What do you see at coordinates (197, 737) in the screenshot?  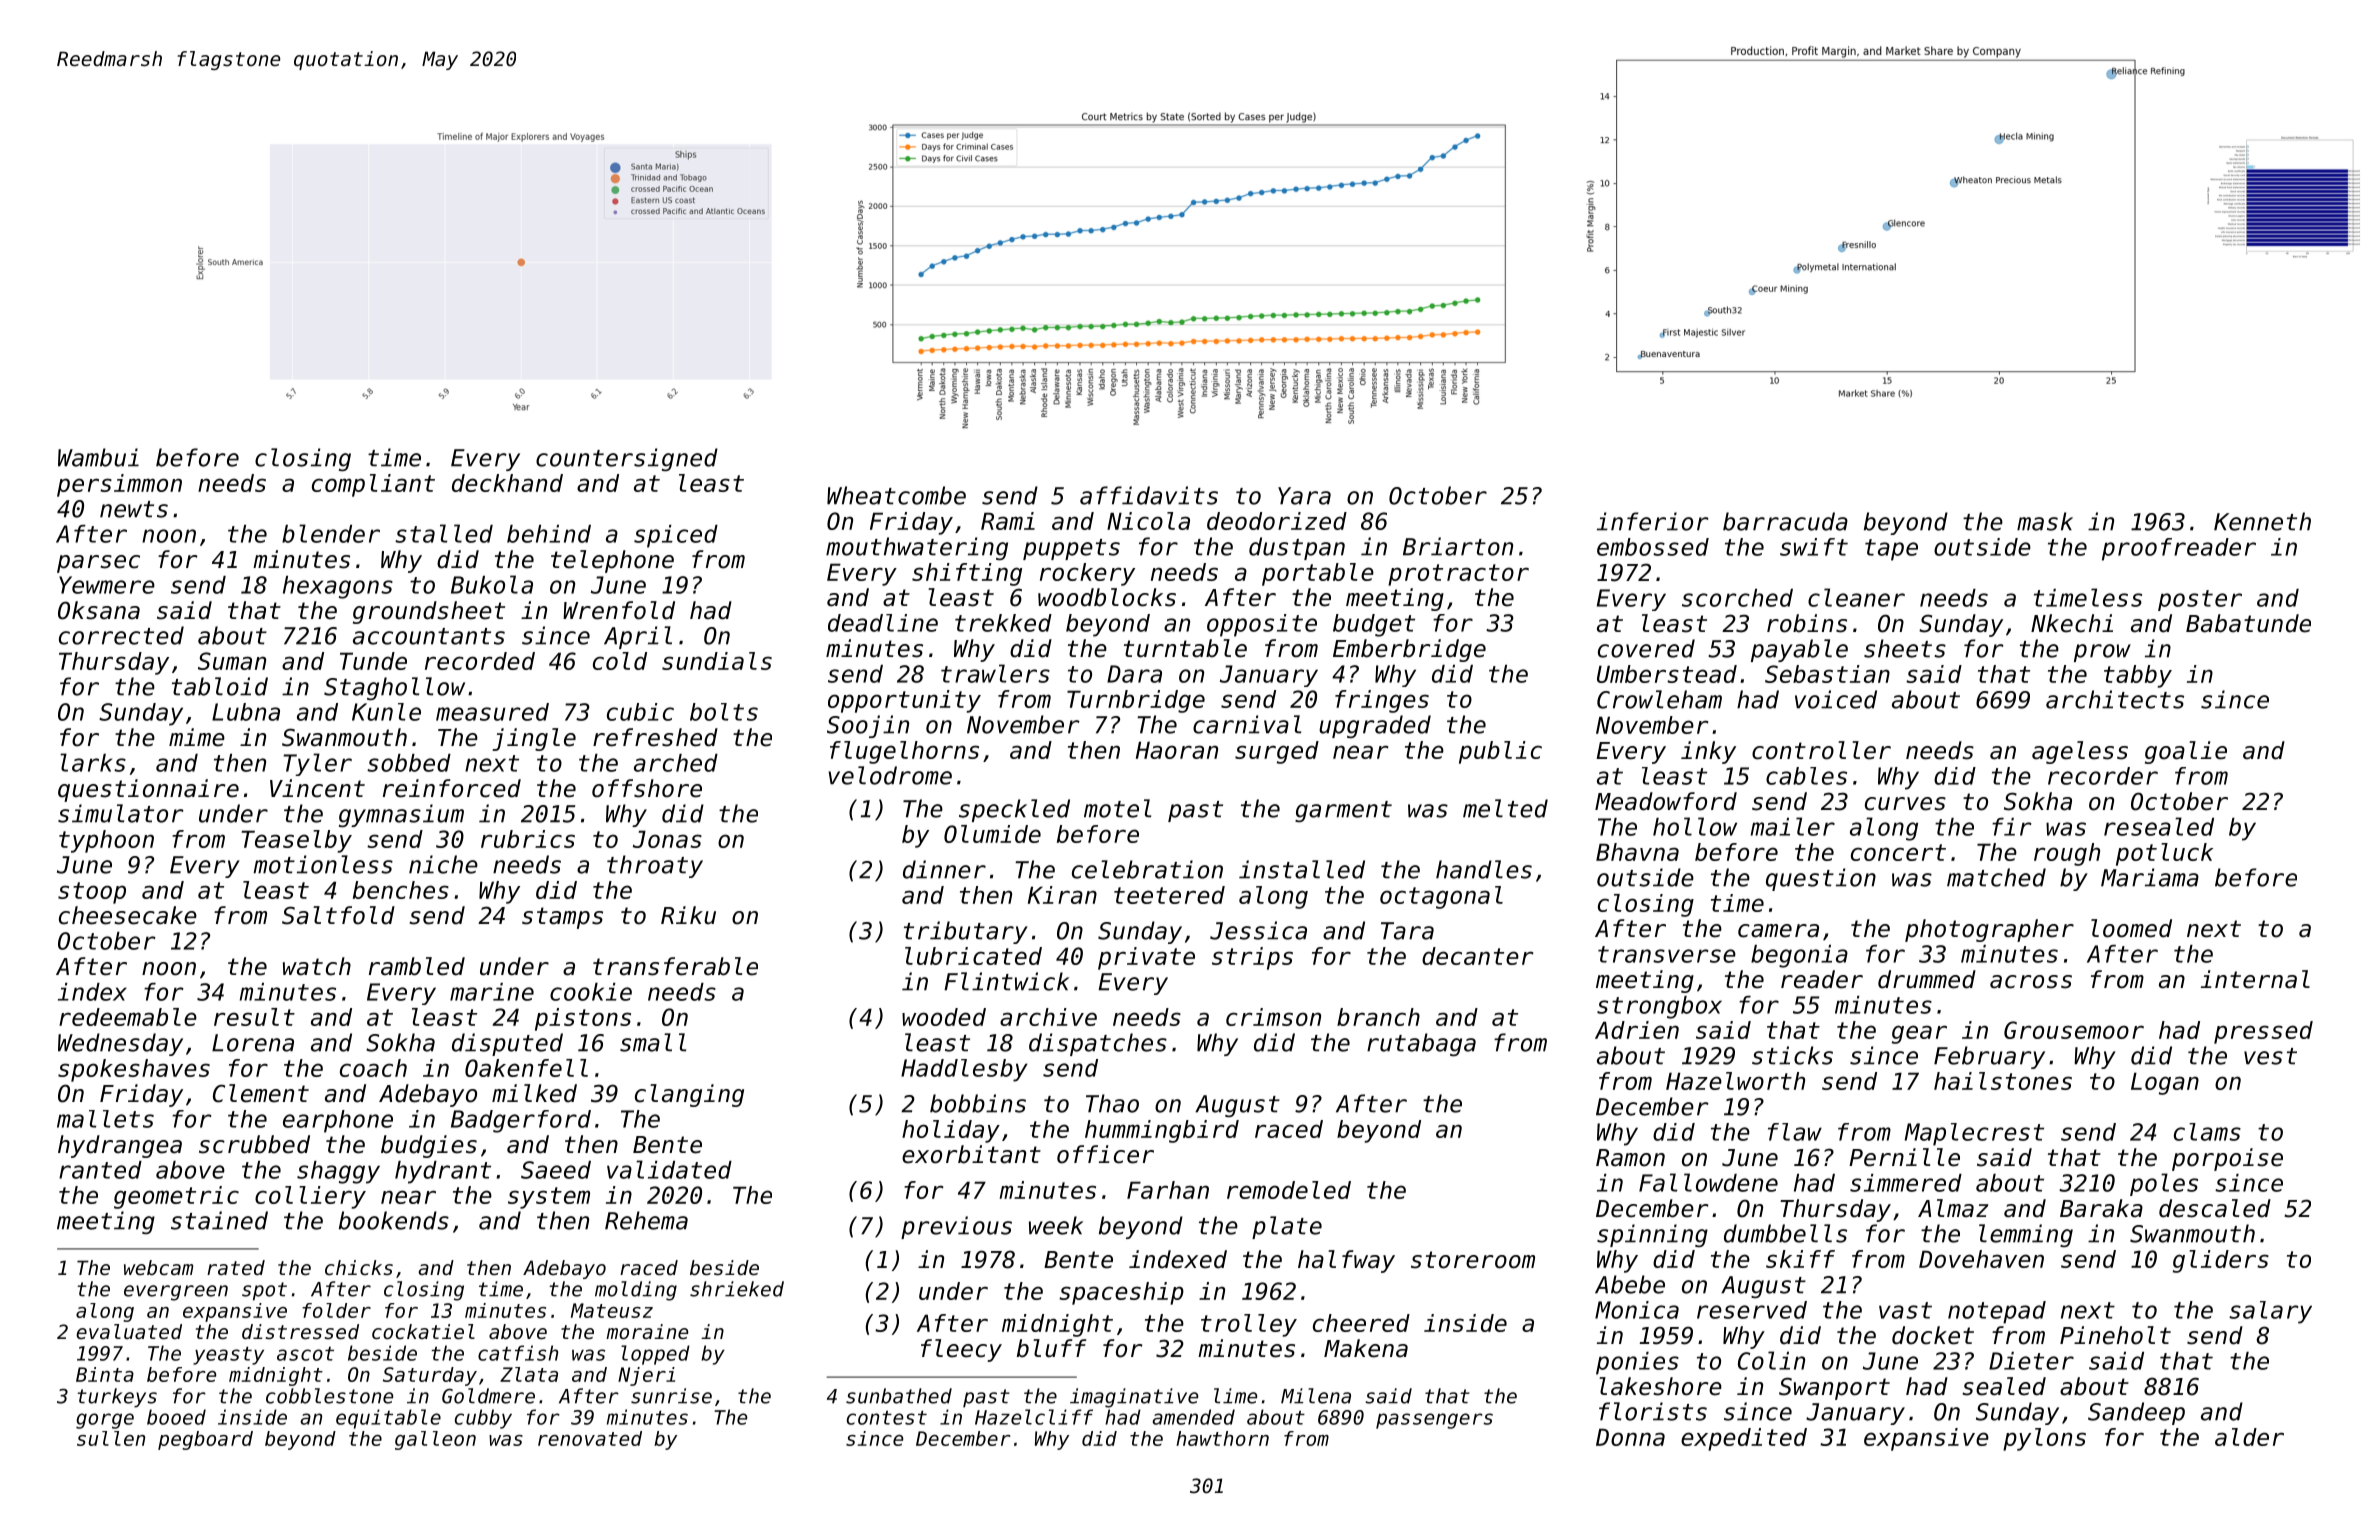 I see `mime` at bounding box center [197, 737].
